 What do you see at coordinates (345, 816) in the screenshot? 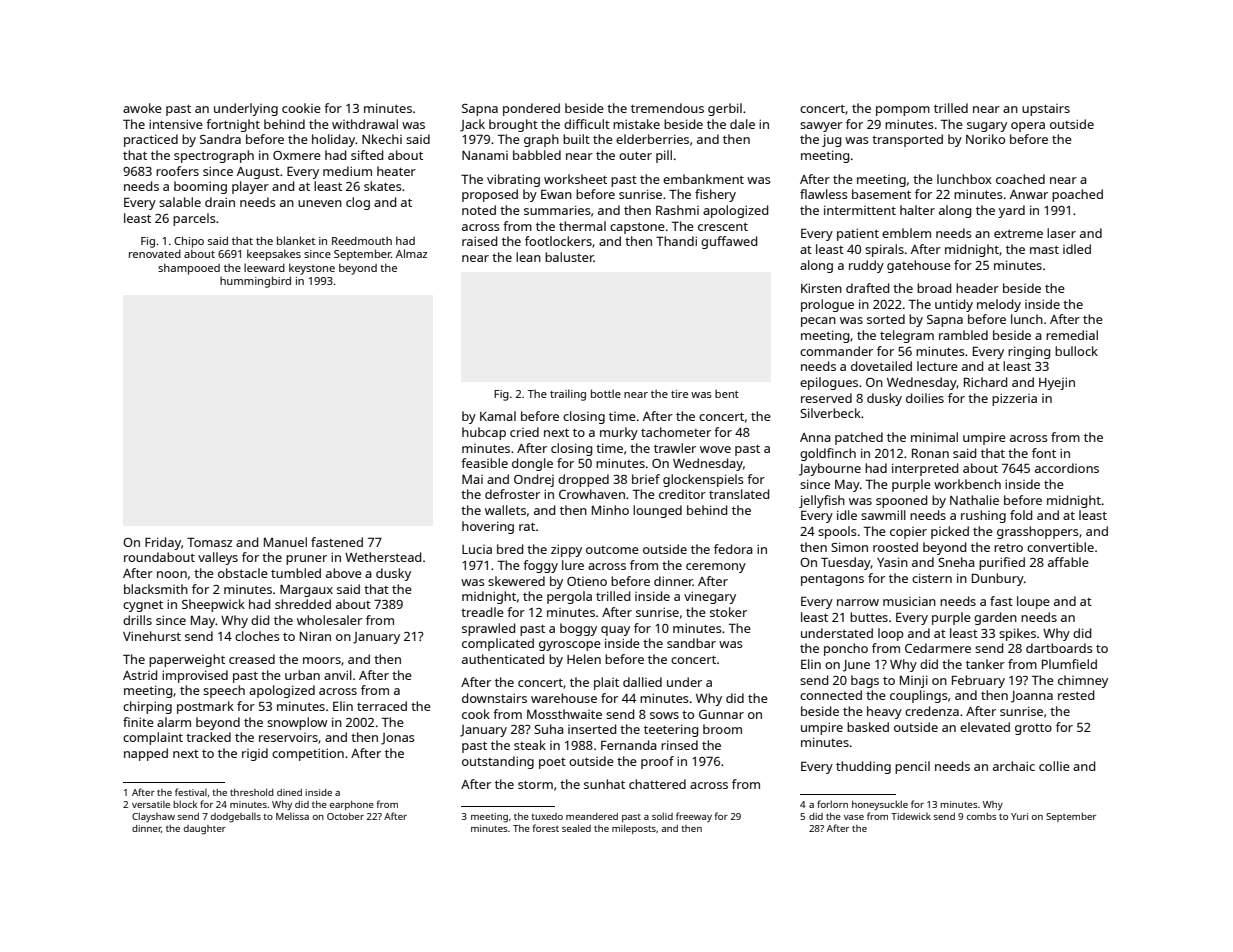
I see `October` at bounding box center [345, 816].
